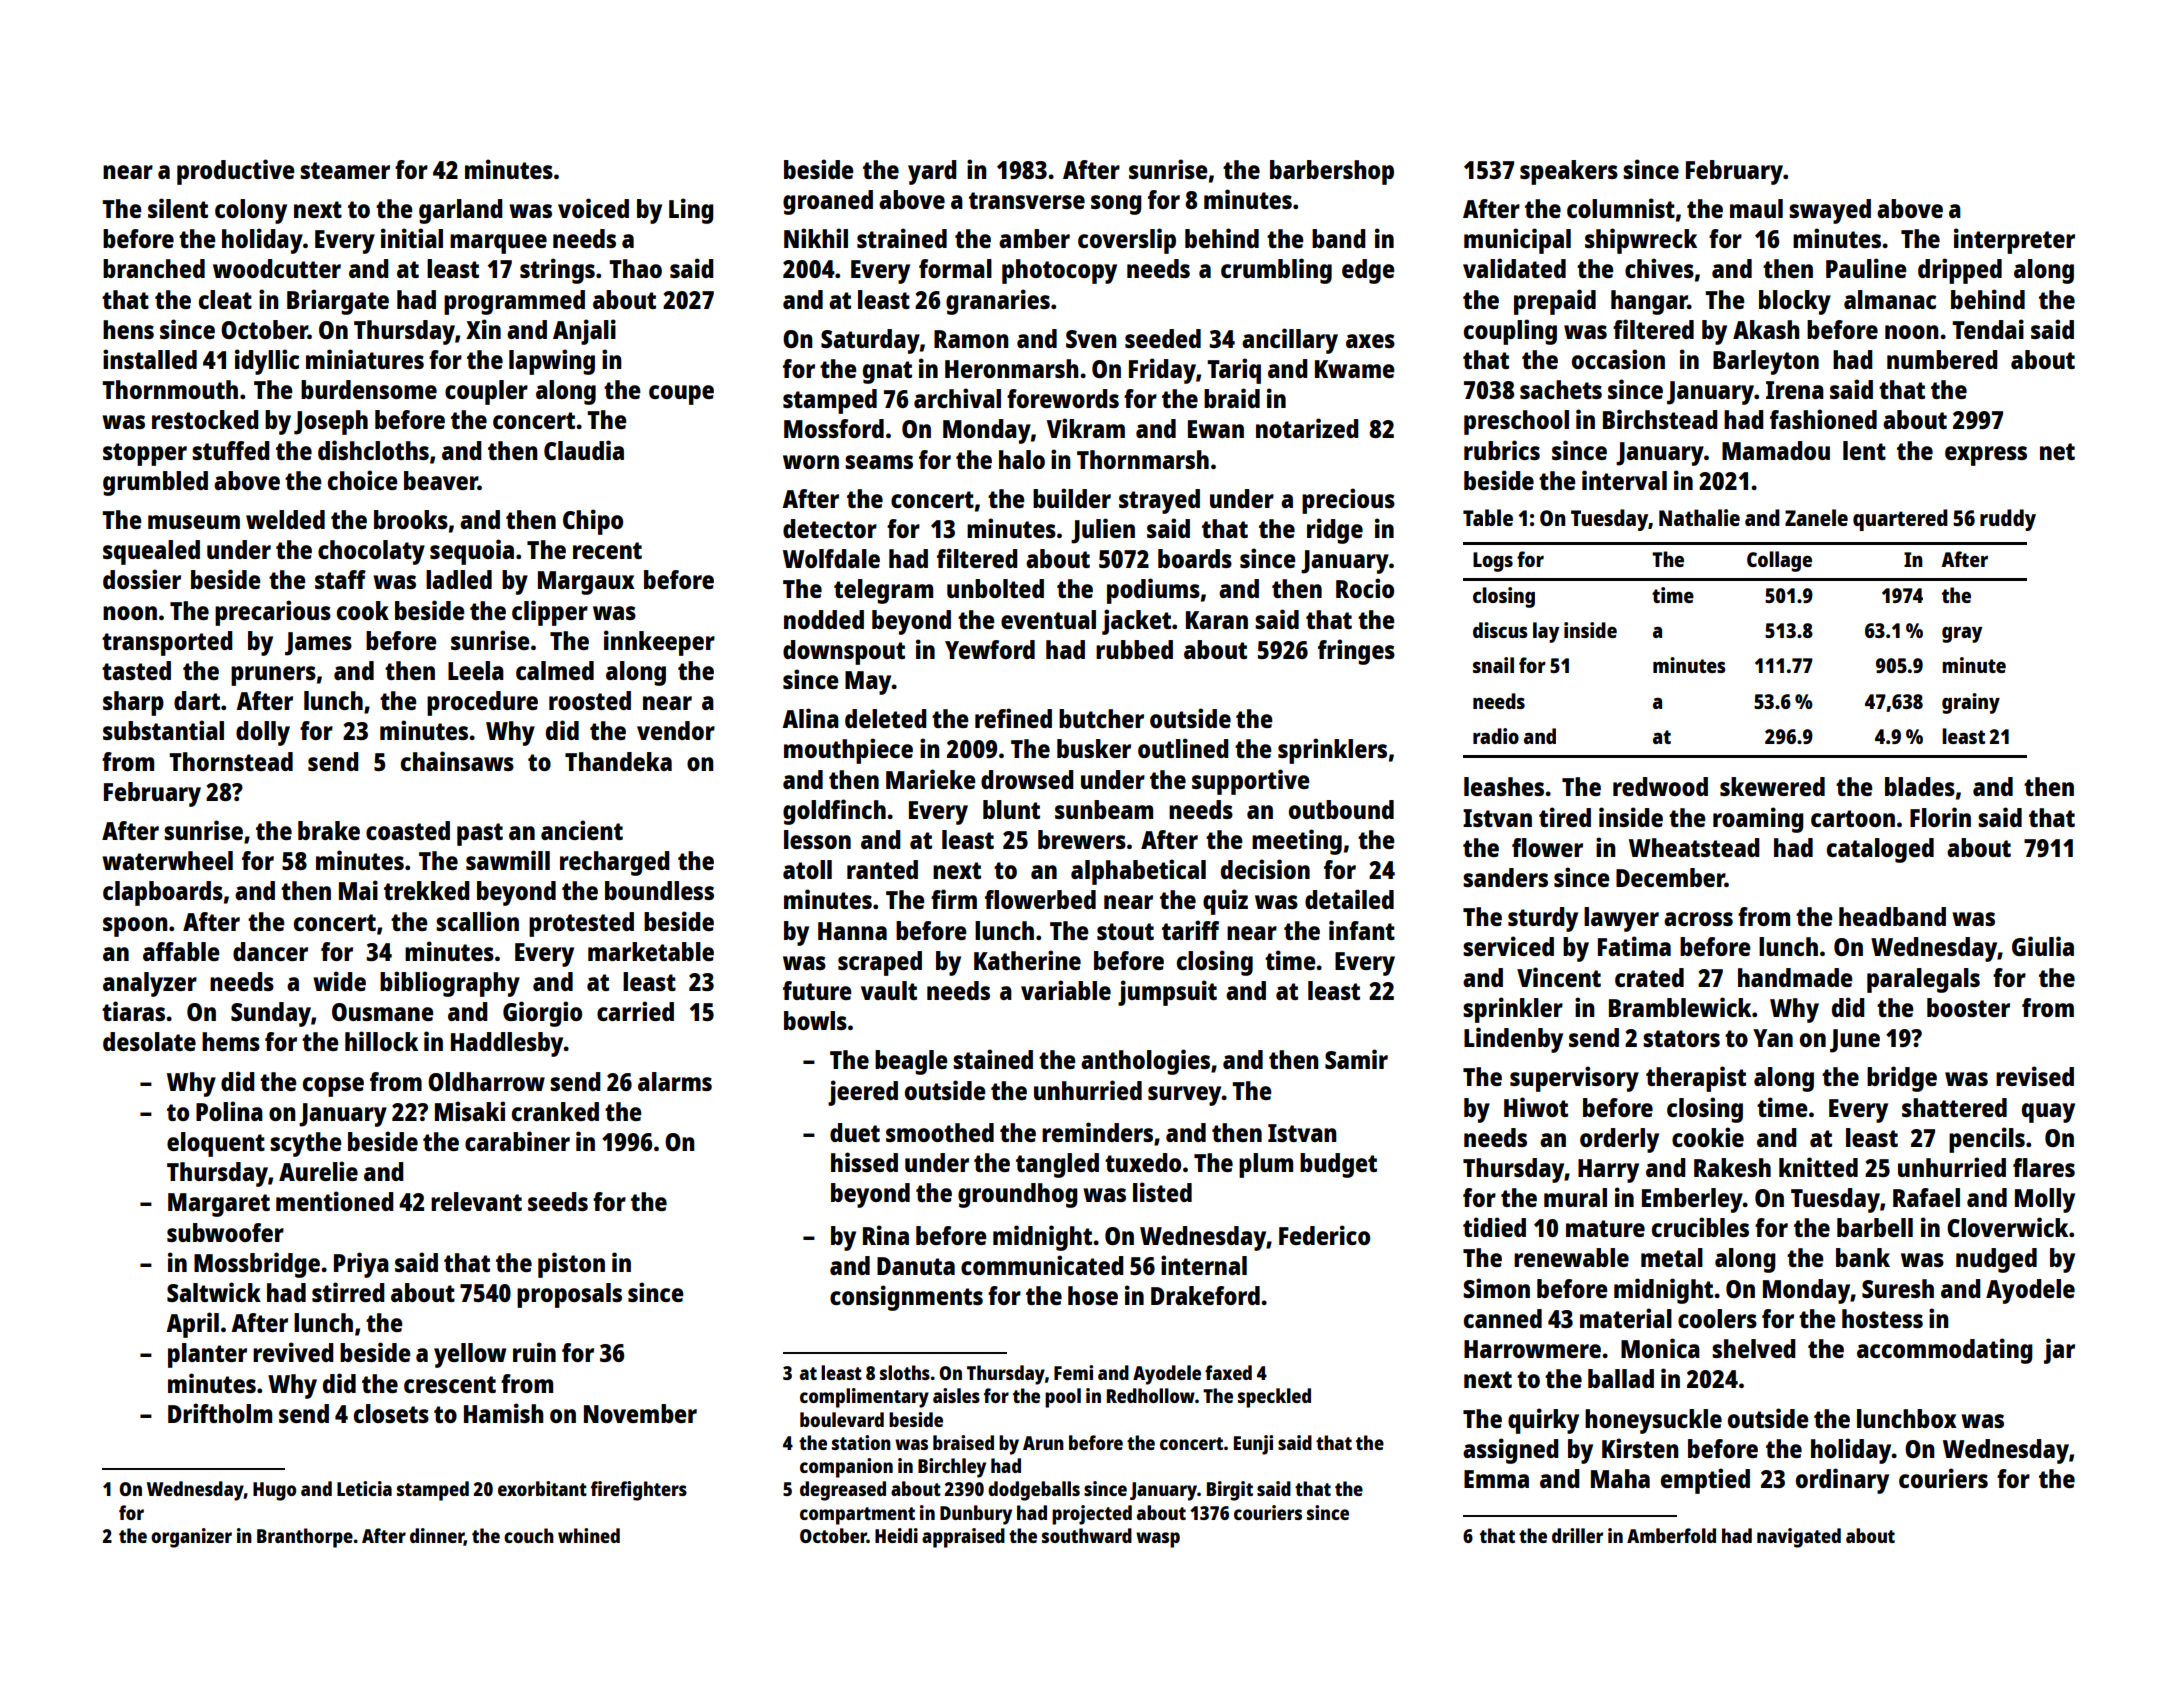  I want to click on Lindenby, so click(1513, 1040).
